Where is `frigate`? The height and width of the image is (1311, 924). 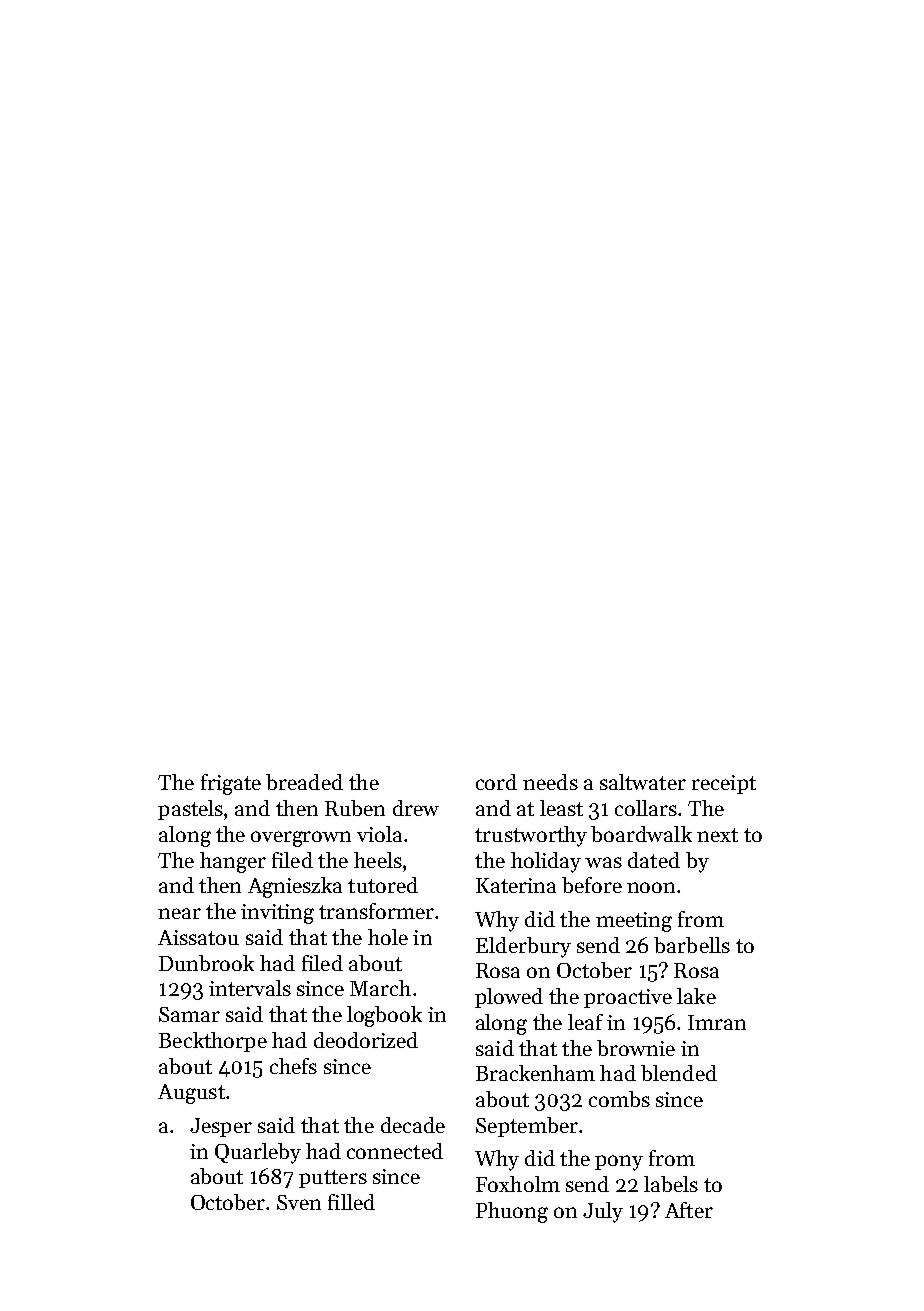
frigate is located at coordinates (231, 784).
